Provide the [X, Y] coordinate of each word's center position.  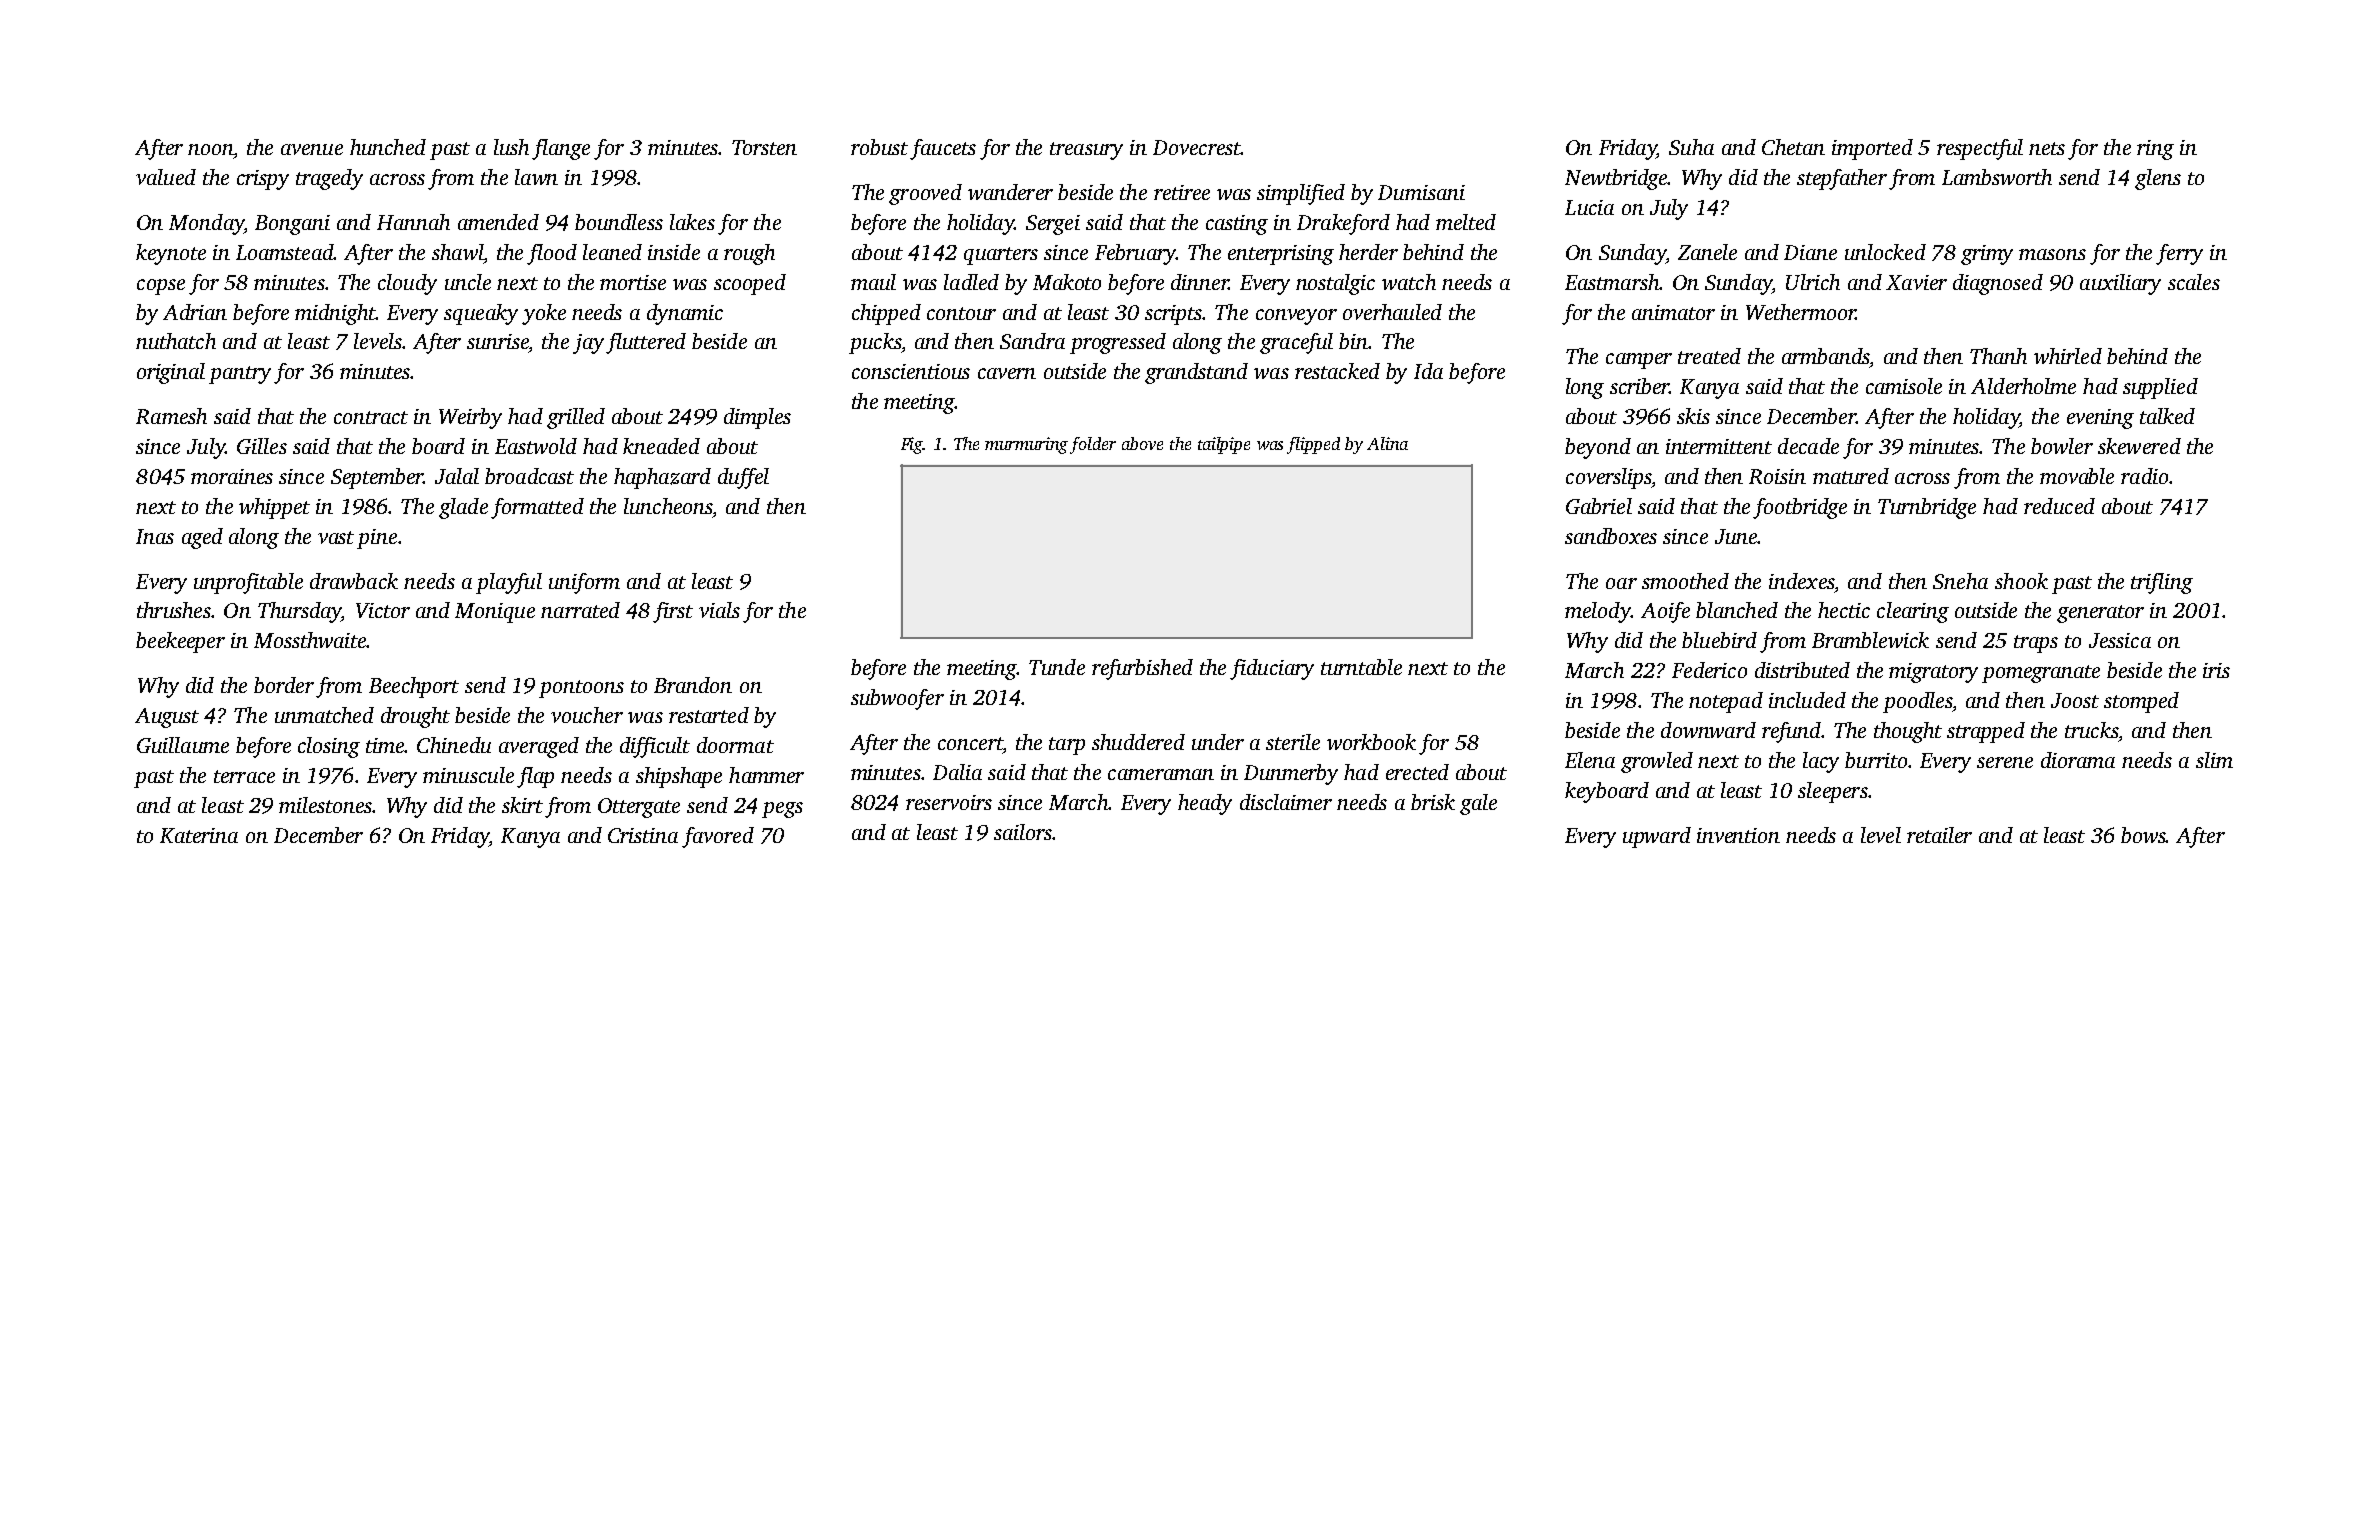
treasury [1086, 151]
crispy [263, 180]
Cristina [643, 835]
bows [2143, 835]
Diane [1810, 252]
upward [1657, 837]
